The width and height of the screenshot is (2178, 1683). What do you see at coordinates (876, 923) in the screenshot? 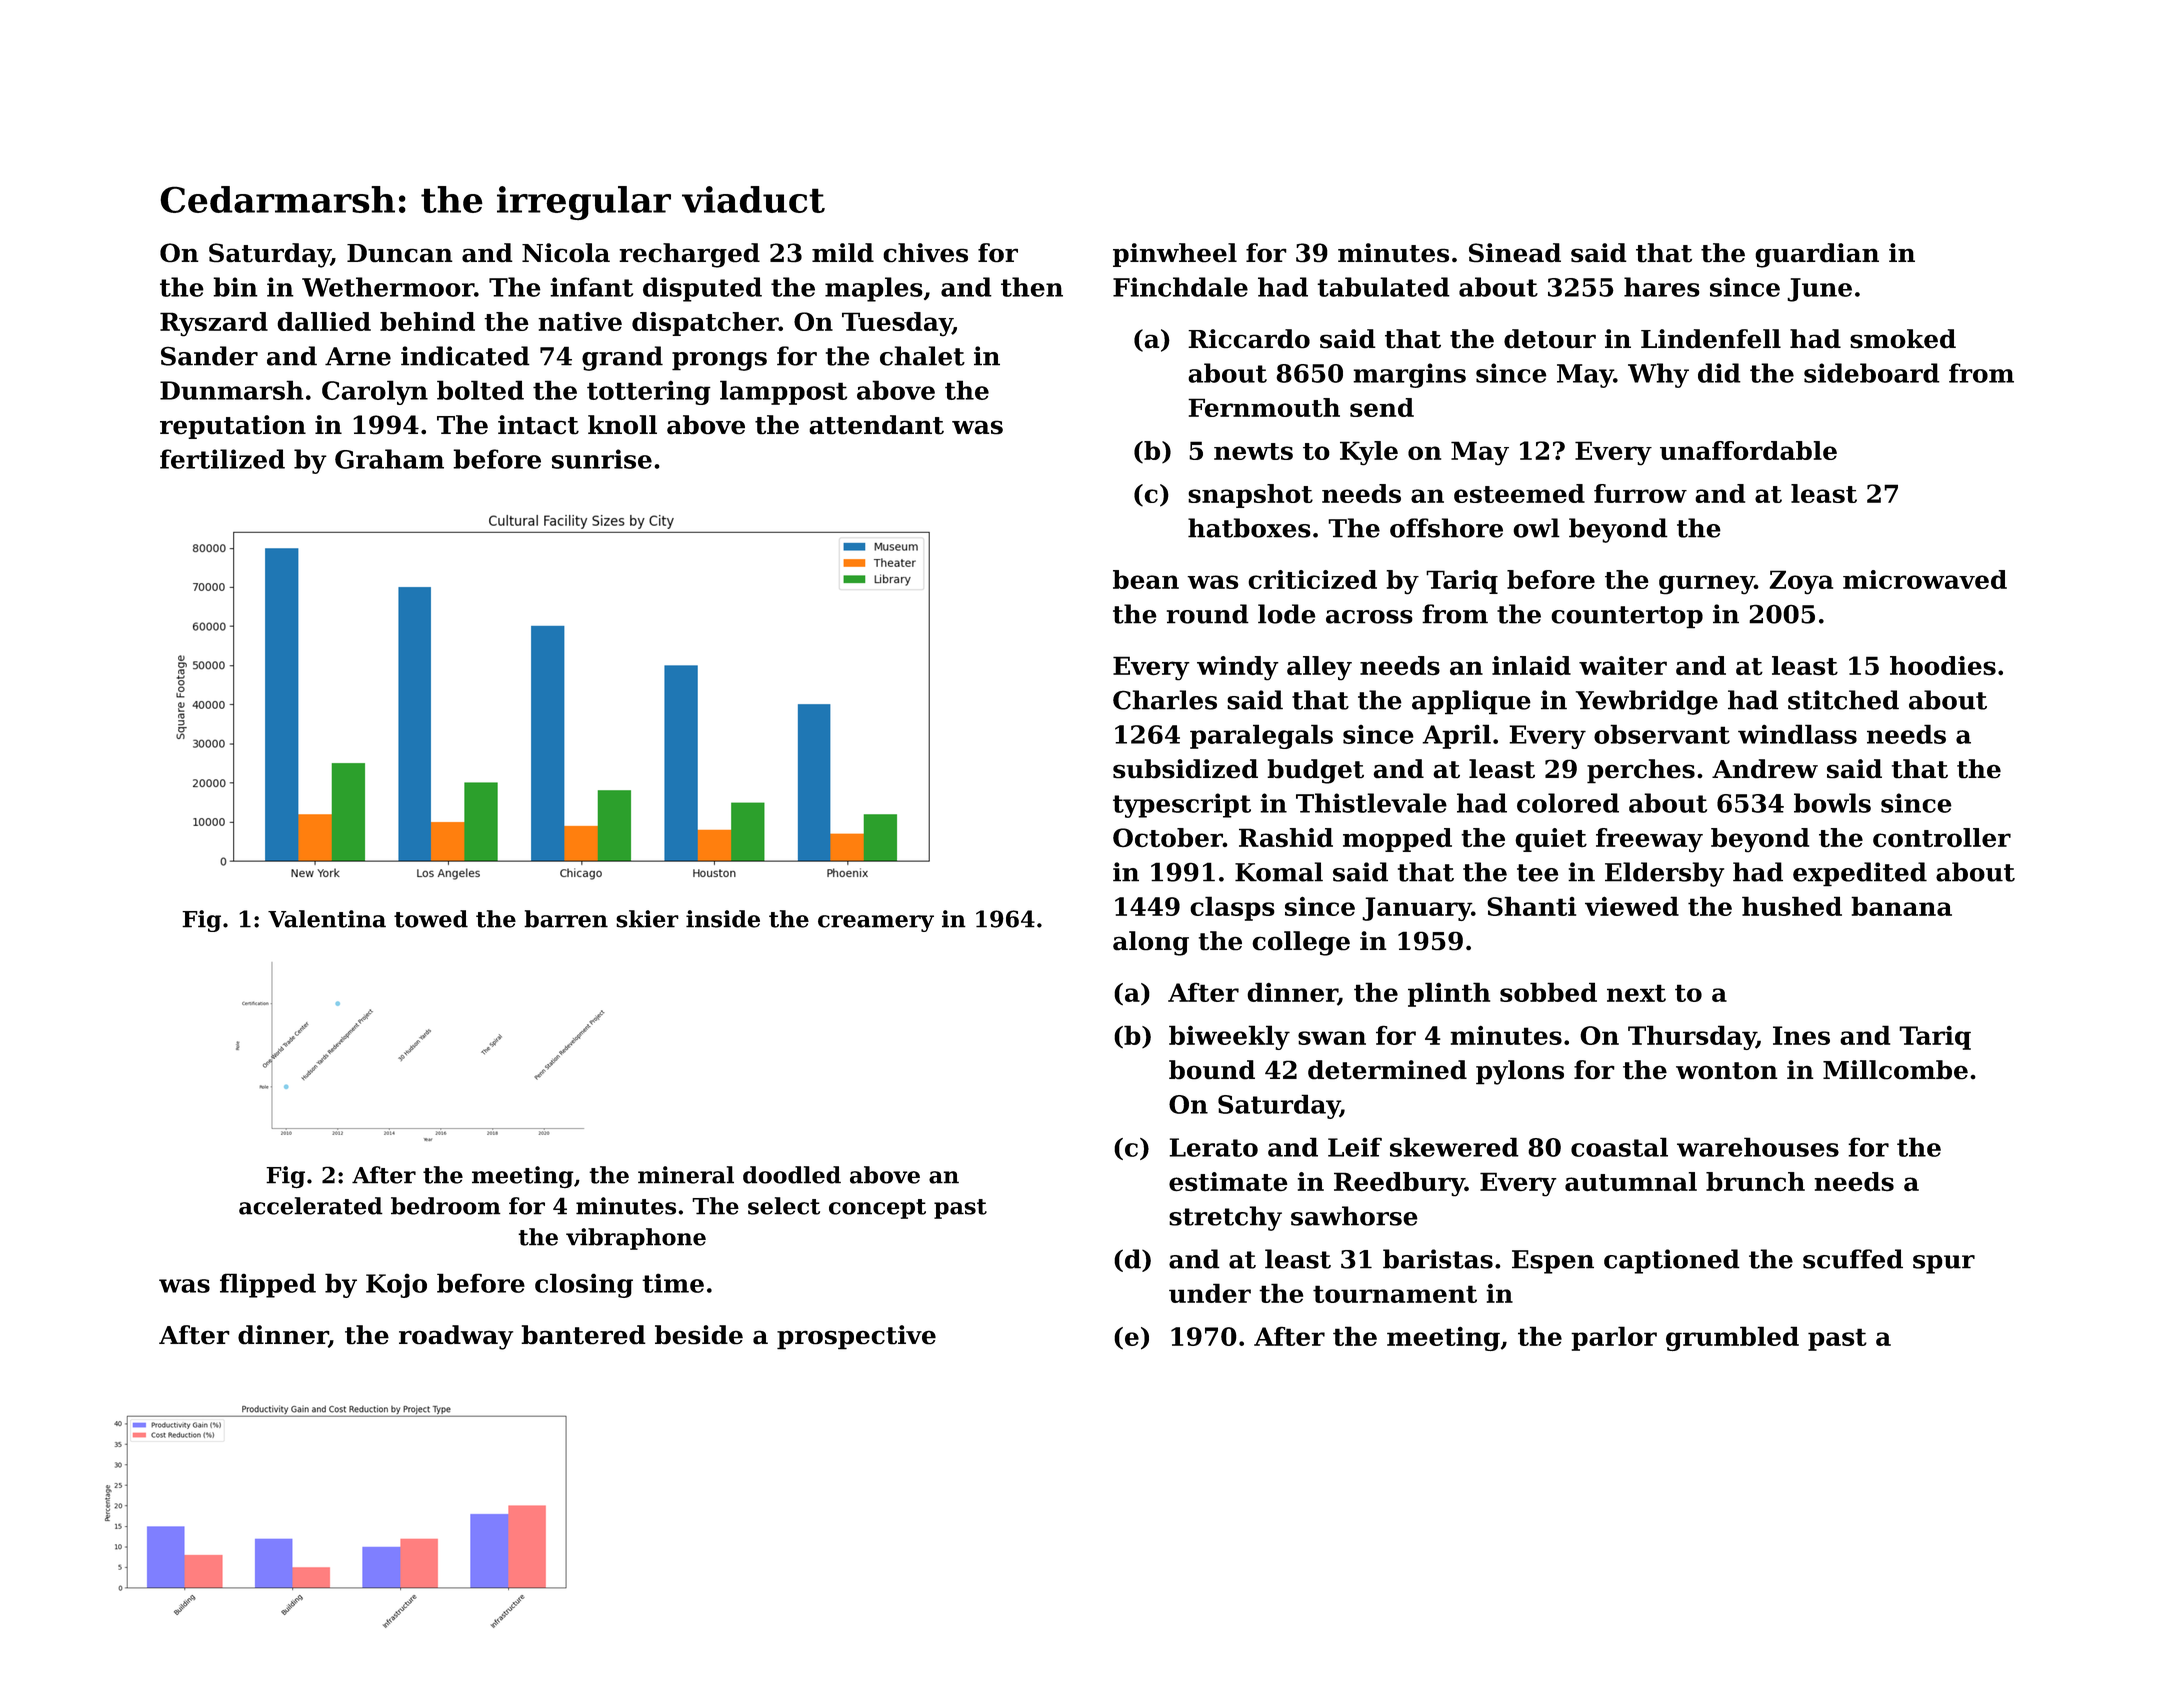
I see `creamery` at bounding box center [876, 923].
